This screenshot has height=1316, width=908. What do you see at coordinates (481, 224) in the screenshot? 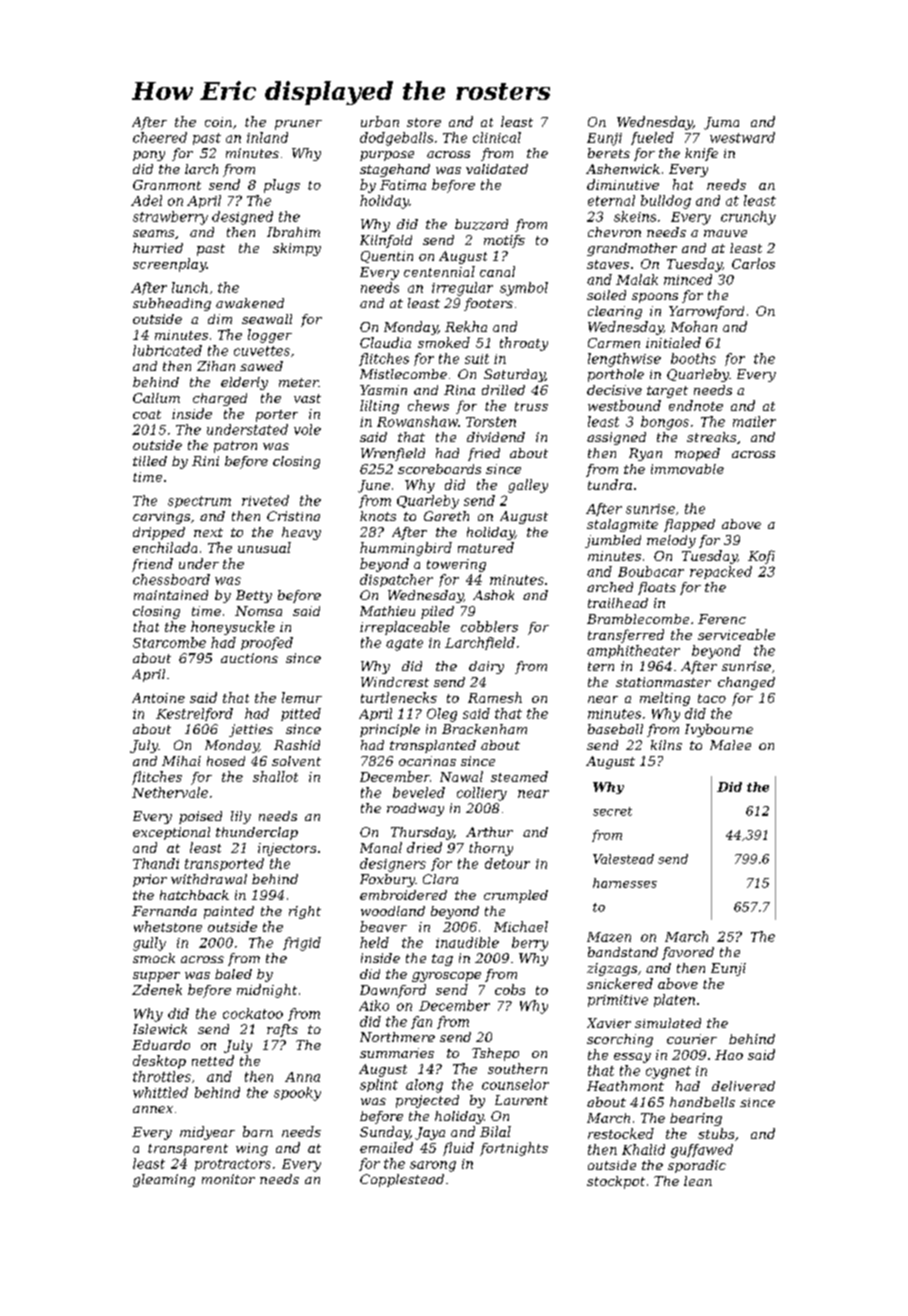
I see `buzzard` at bounding box center [481, 224].
